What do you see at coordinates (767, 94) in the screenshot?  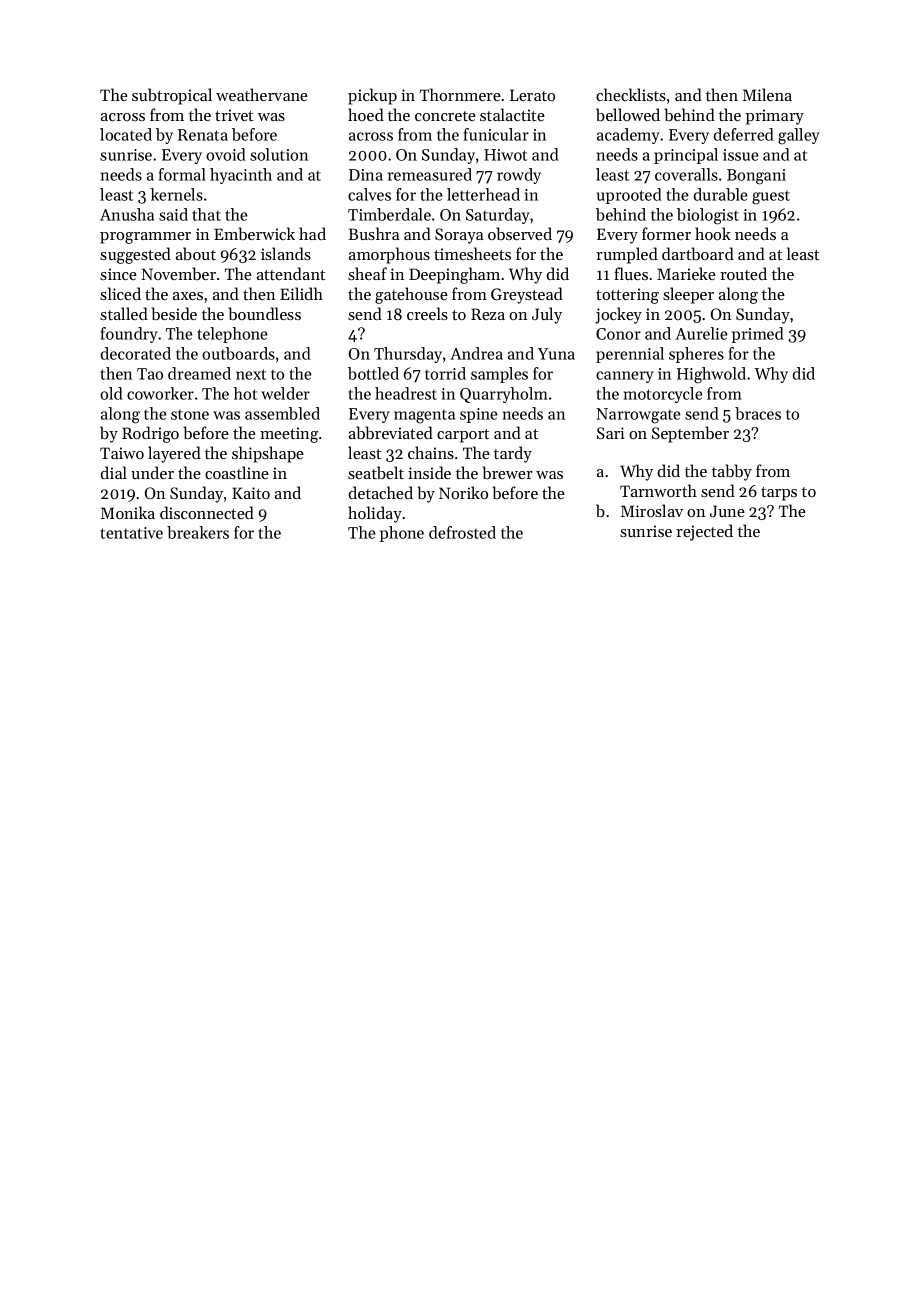 I see `Milena` at bounding box center [767, 94].
